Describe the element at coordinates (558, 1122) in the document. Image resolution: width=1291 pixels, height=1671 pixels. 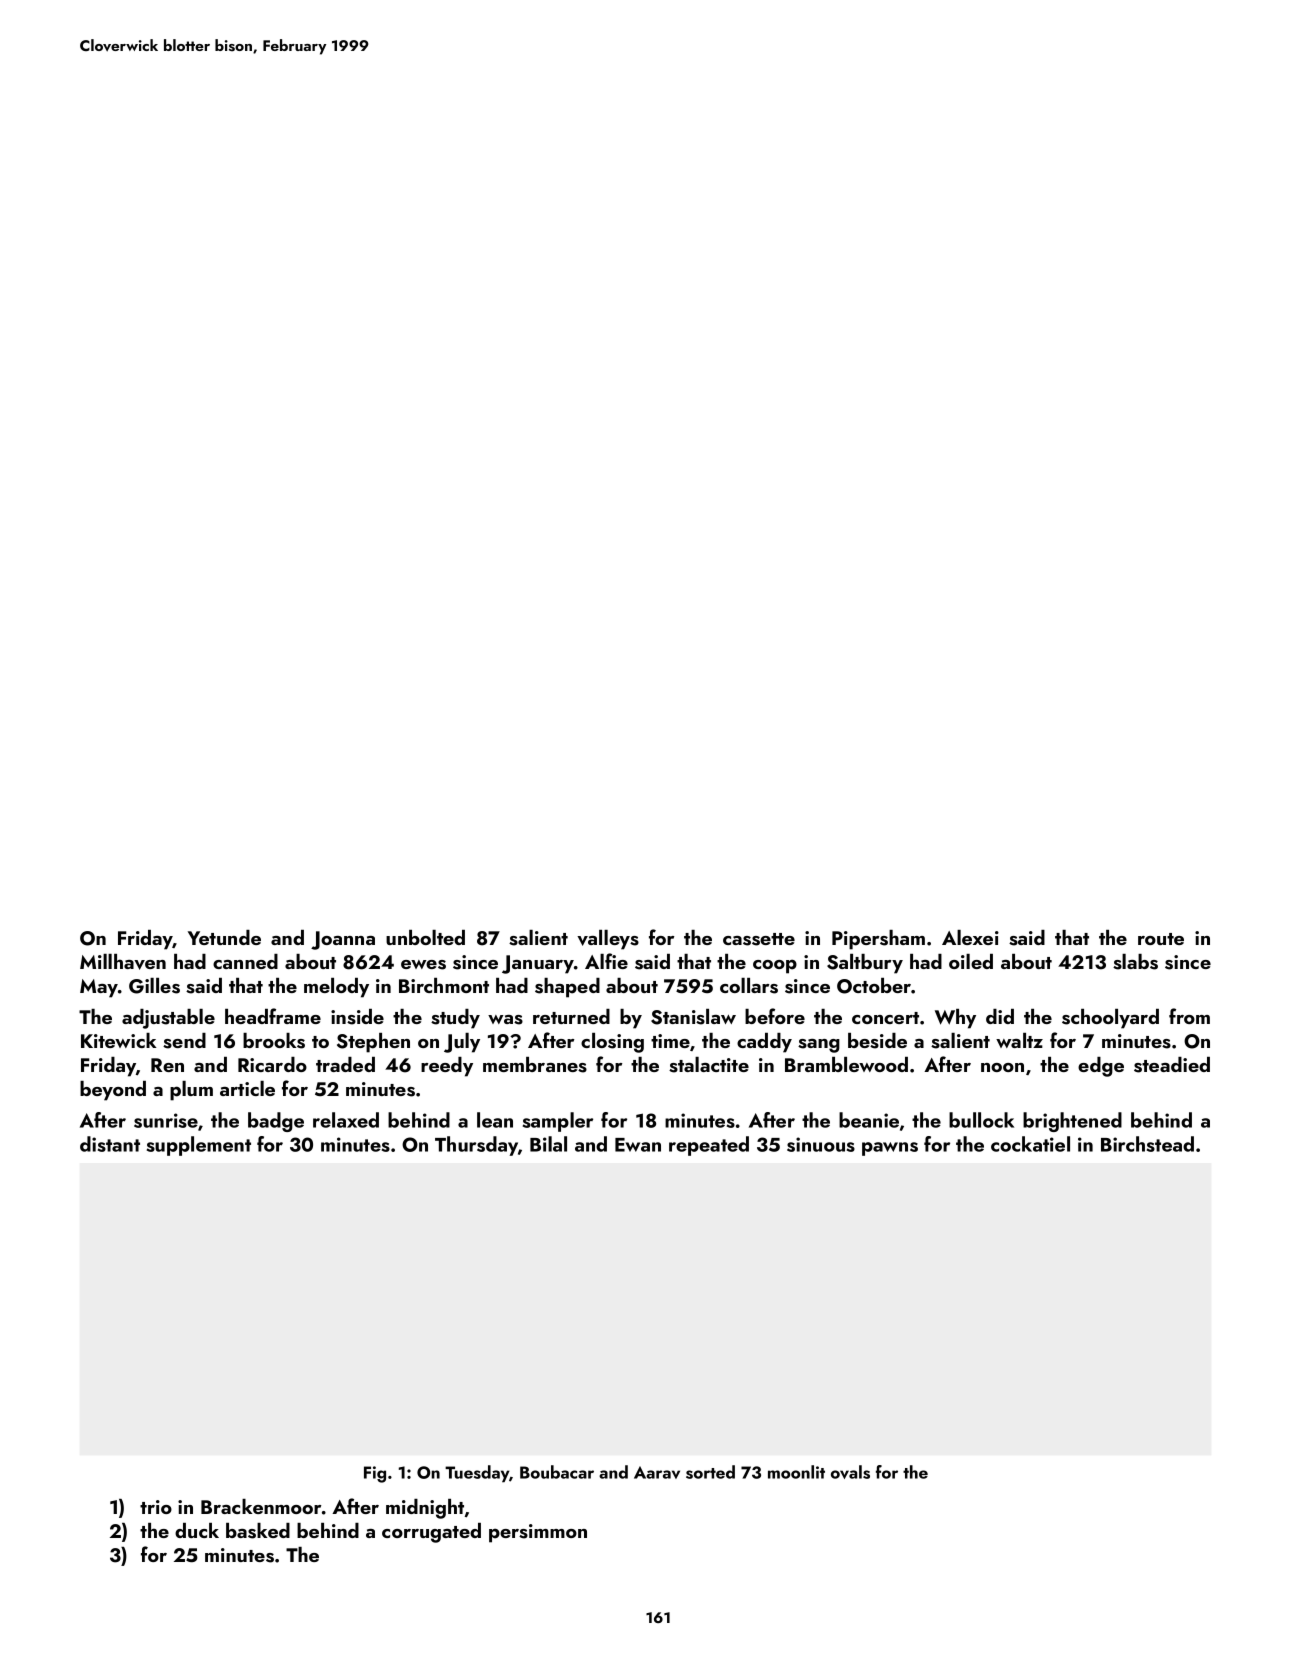
I see `sampler` at that location.
